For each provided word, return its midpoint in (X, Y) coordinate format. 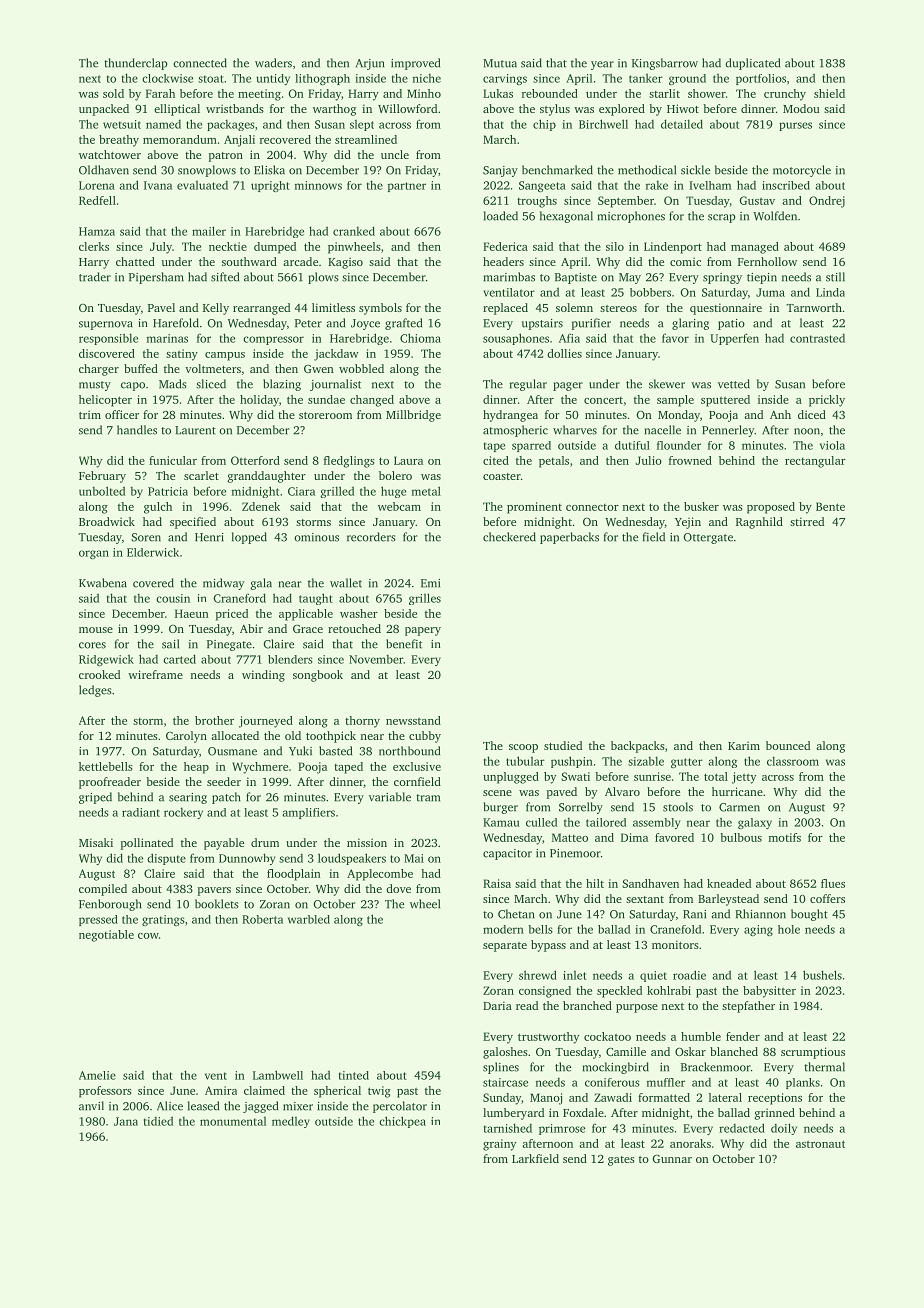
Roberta (262, 919)
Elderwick (153, 552)
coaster (502, 476)
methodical (647, 170)
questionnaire (726, 309)
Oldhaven (104, 170)
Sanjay (500, 171)
